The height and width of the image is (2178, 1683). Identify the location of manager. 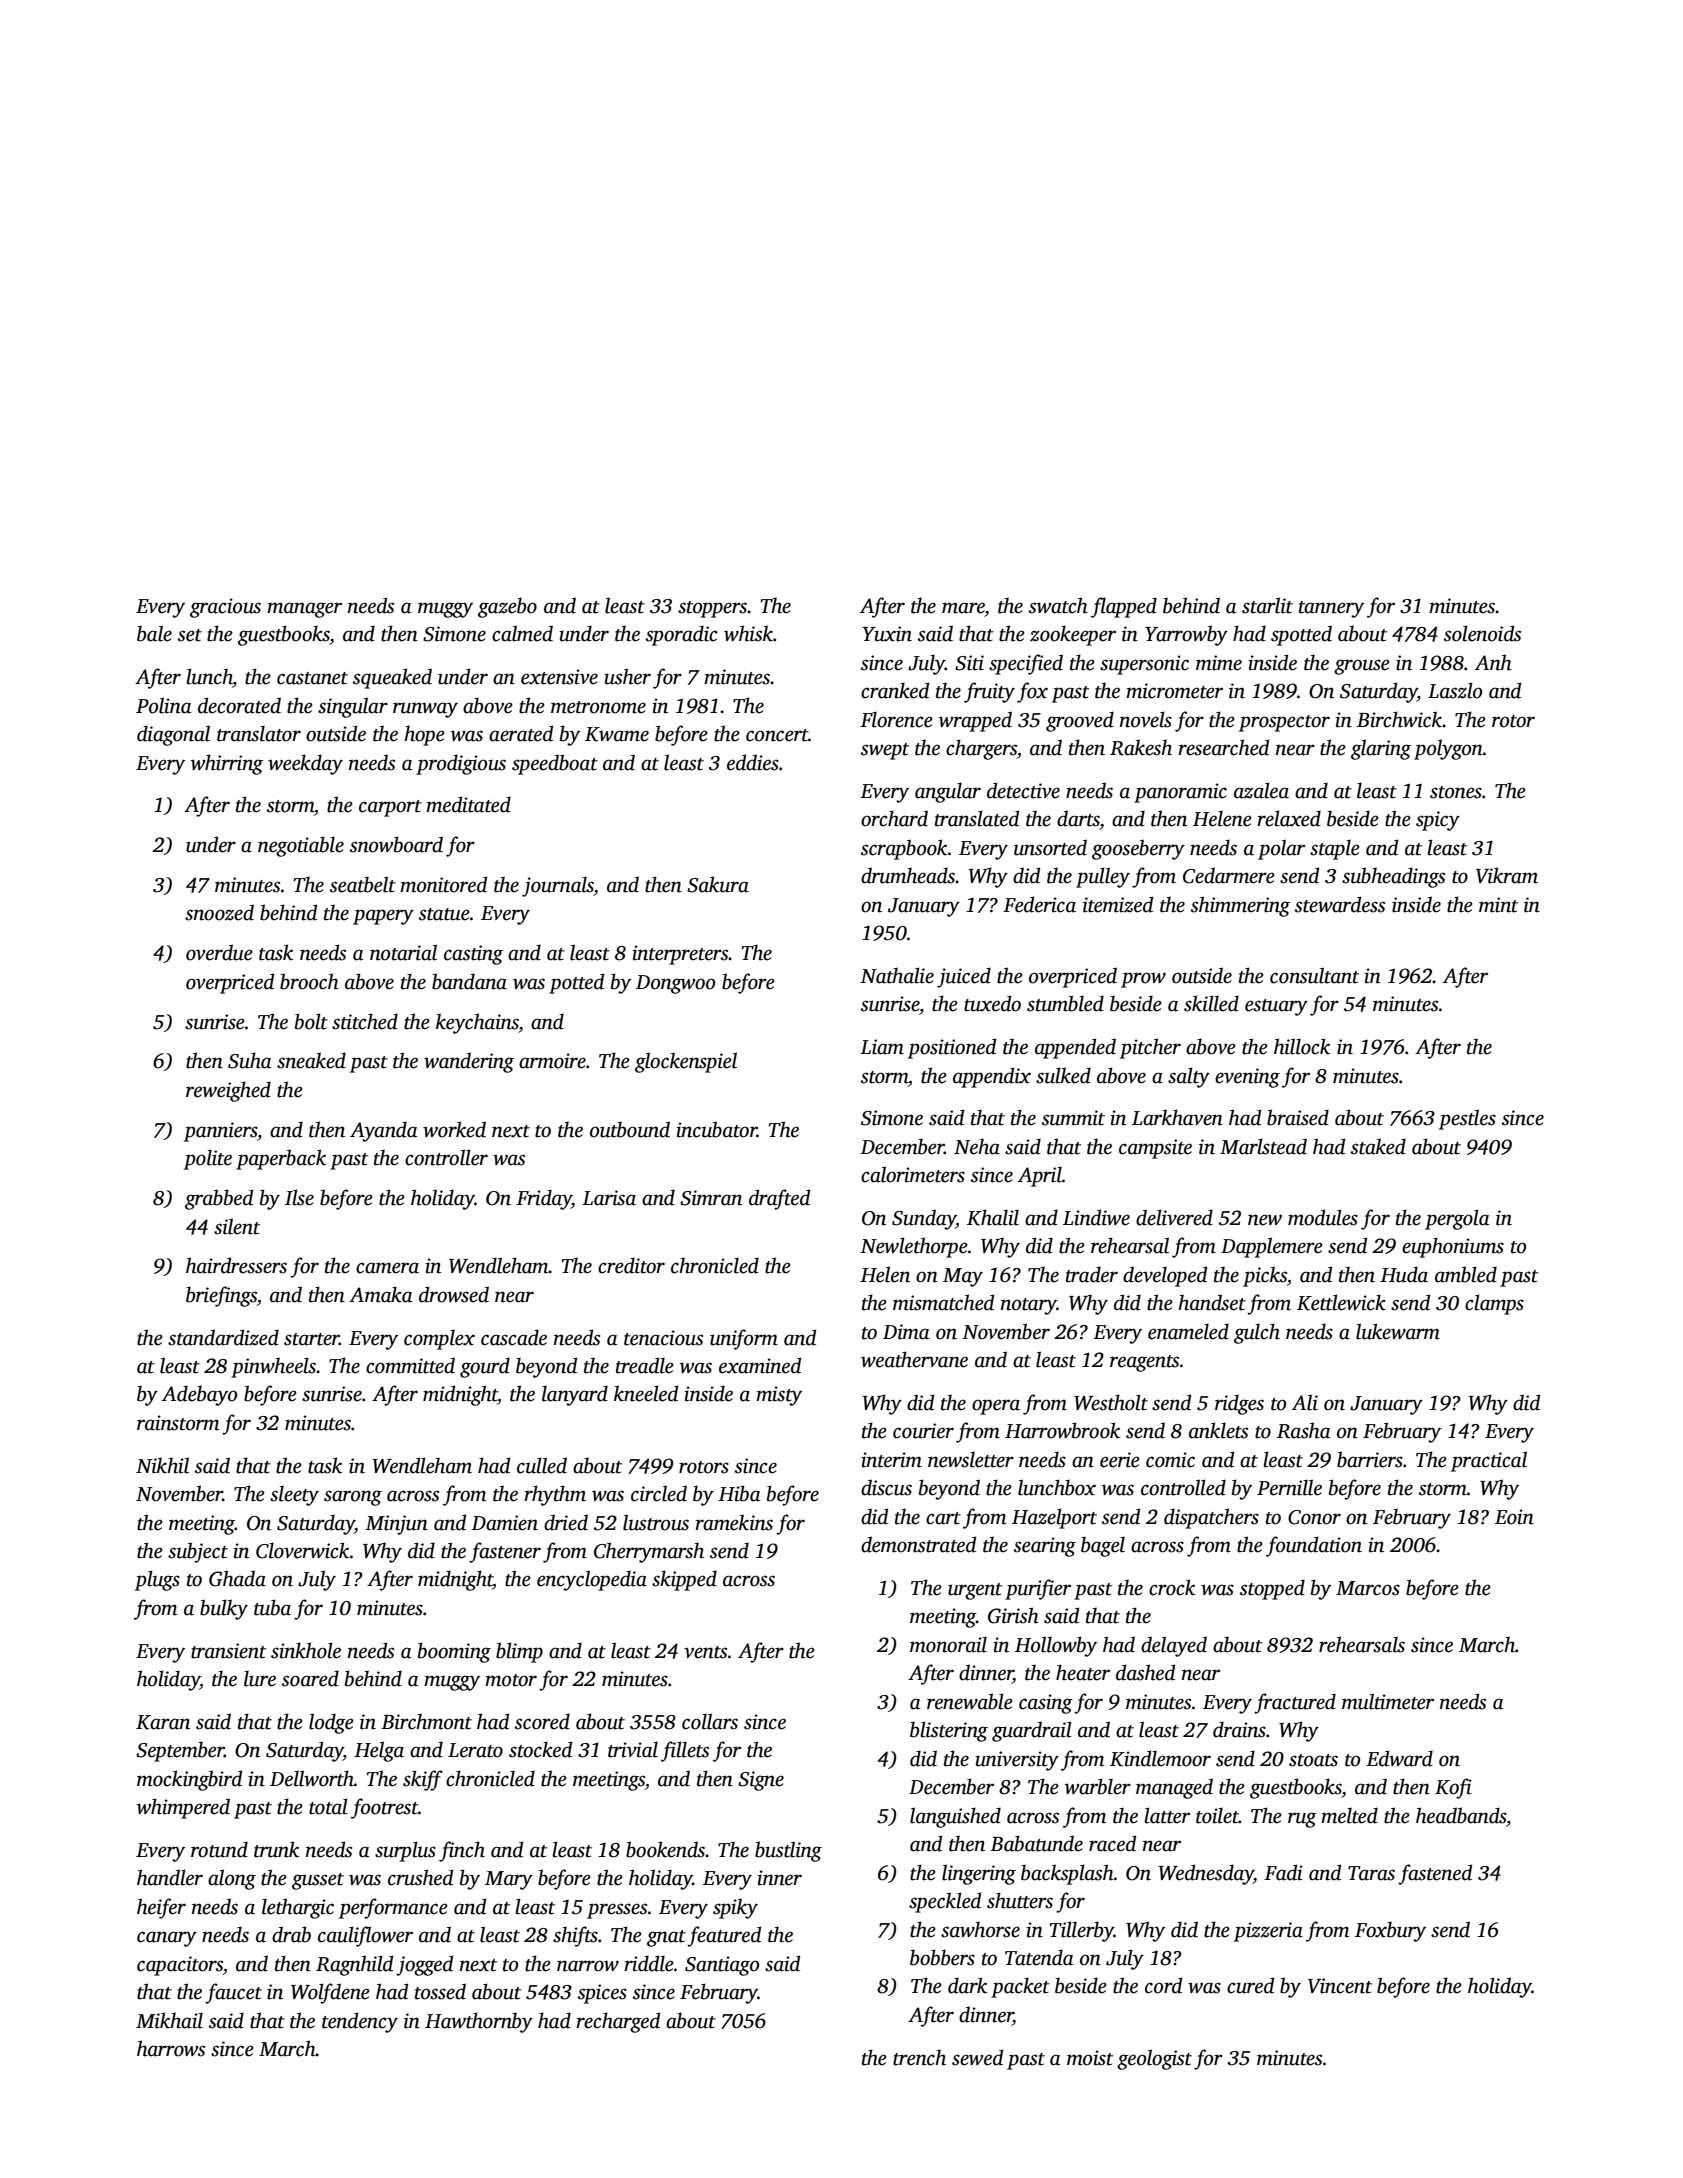
(304, 610).
